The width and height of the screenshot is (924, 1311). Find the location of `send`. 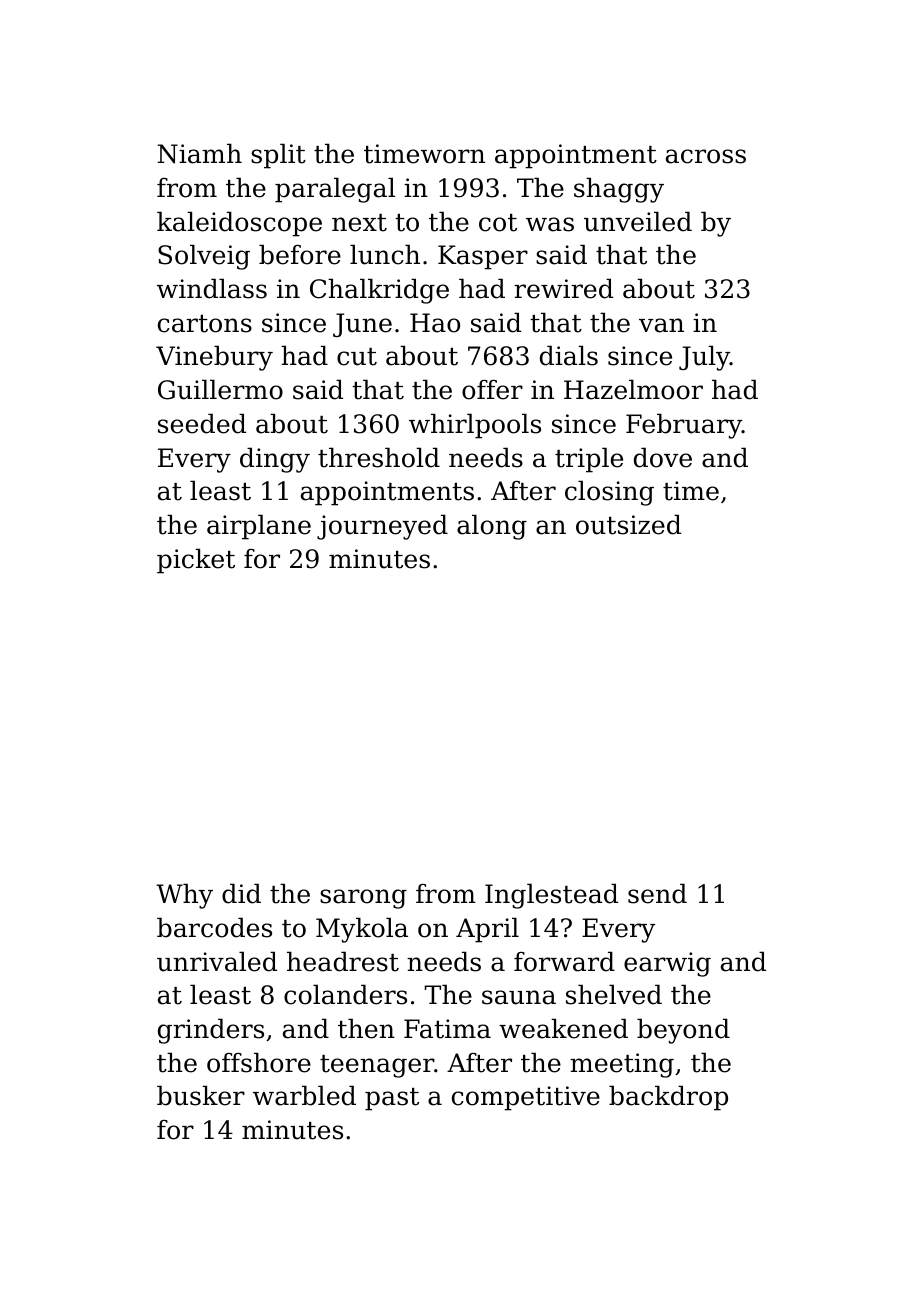

send is located at coordinates (657, 893).
